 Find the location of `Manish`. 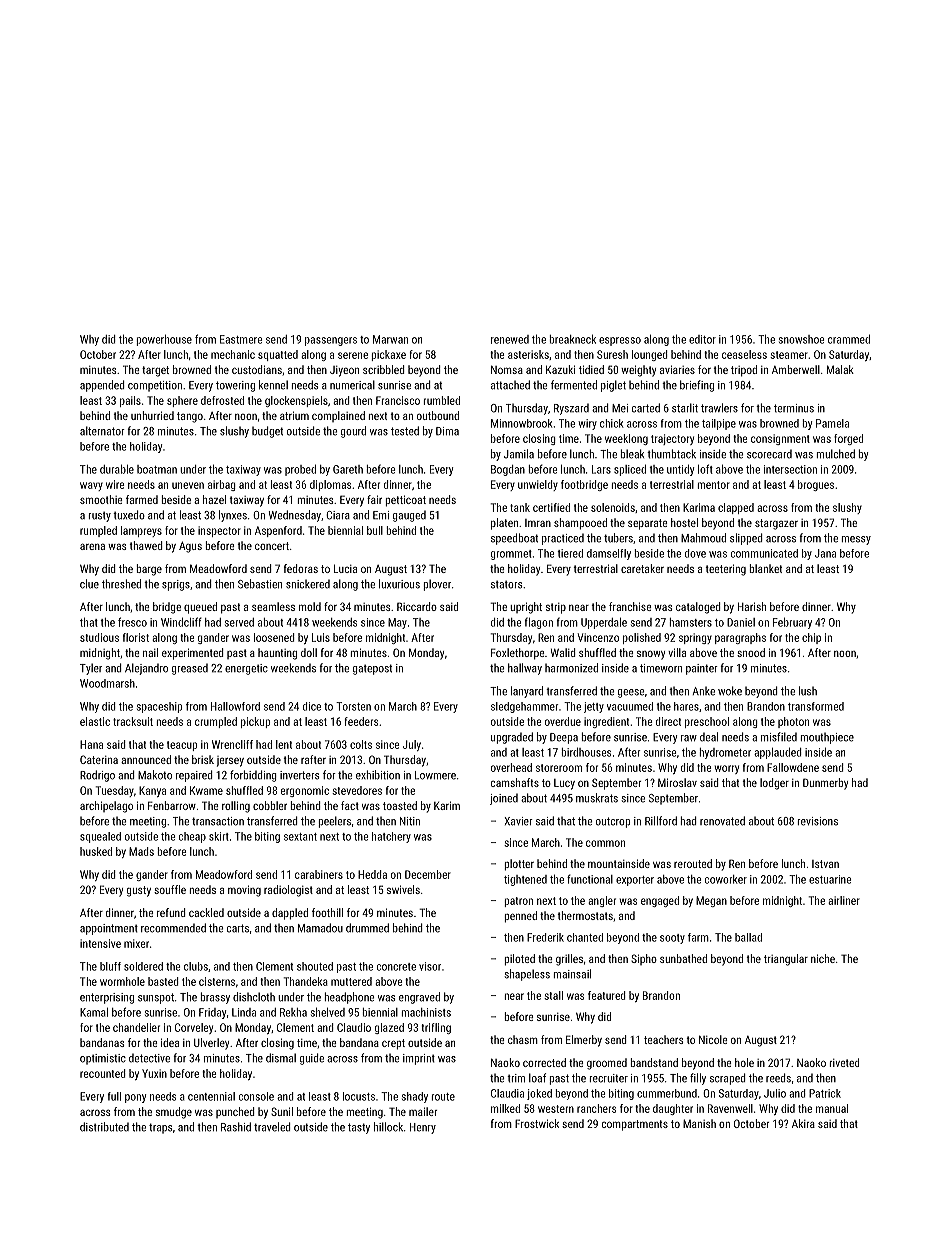

Manish is located at coordinates (699, 1123).
